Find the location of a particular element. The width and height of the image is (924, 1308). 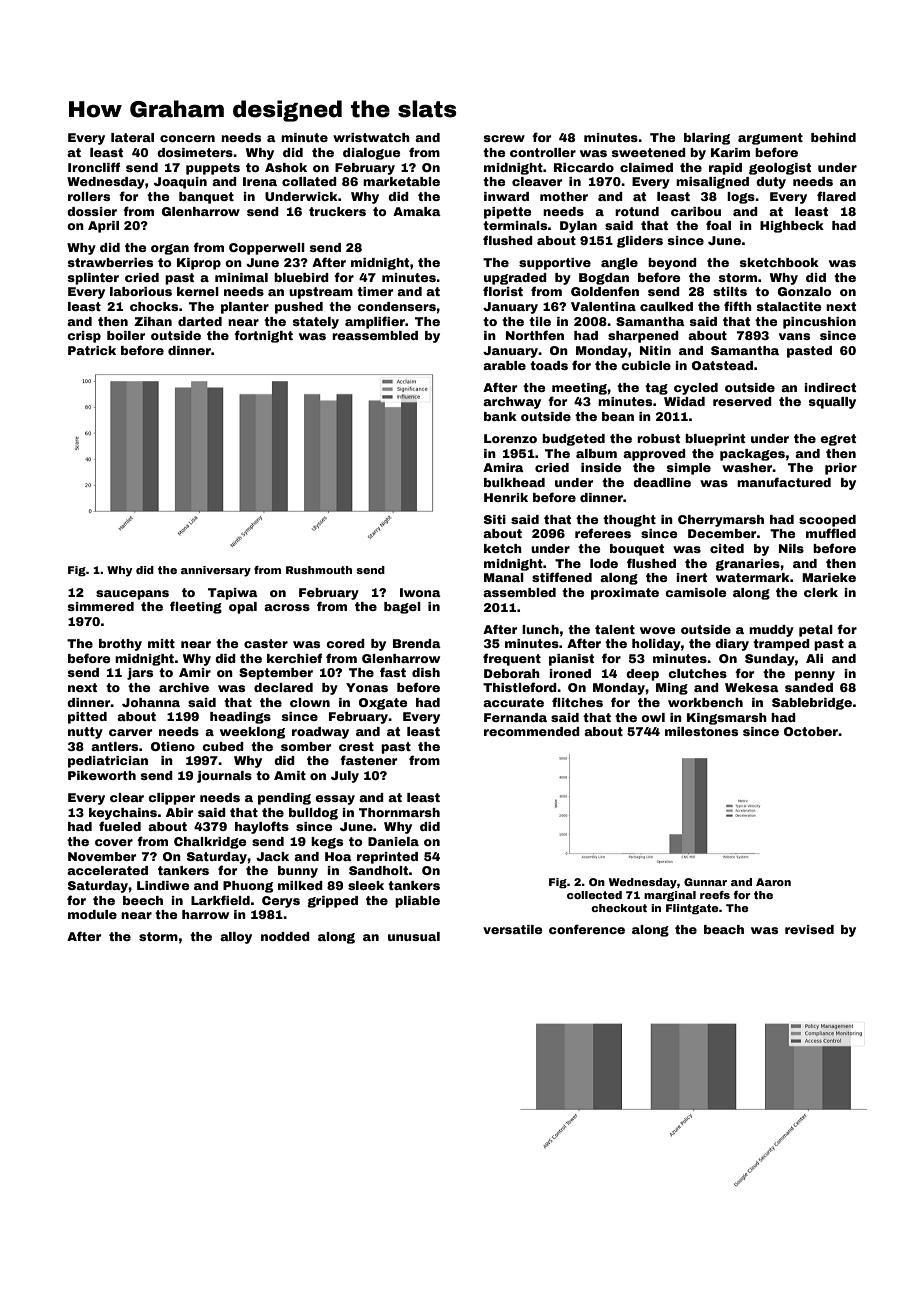

simmered is located at coordinates (101, 606).
